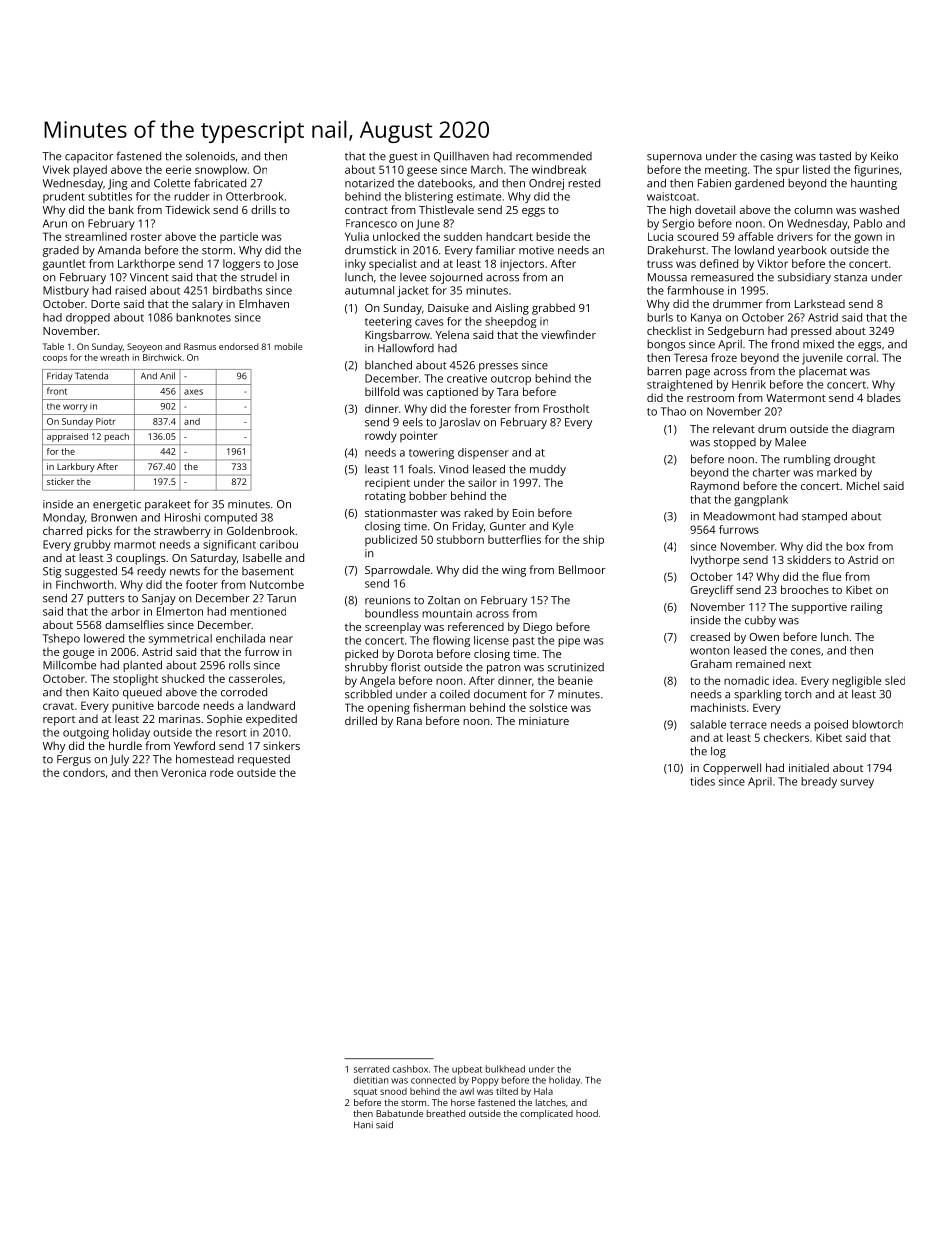  I want to click on Hala, so click(543, 1091).
